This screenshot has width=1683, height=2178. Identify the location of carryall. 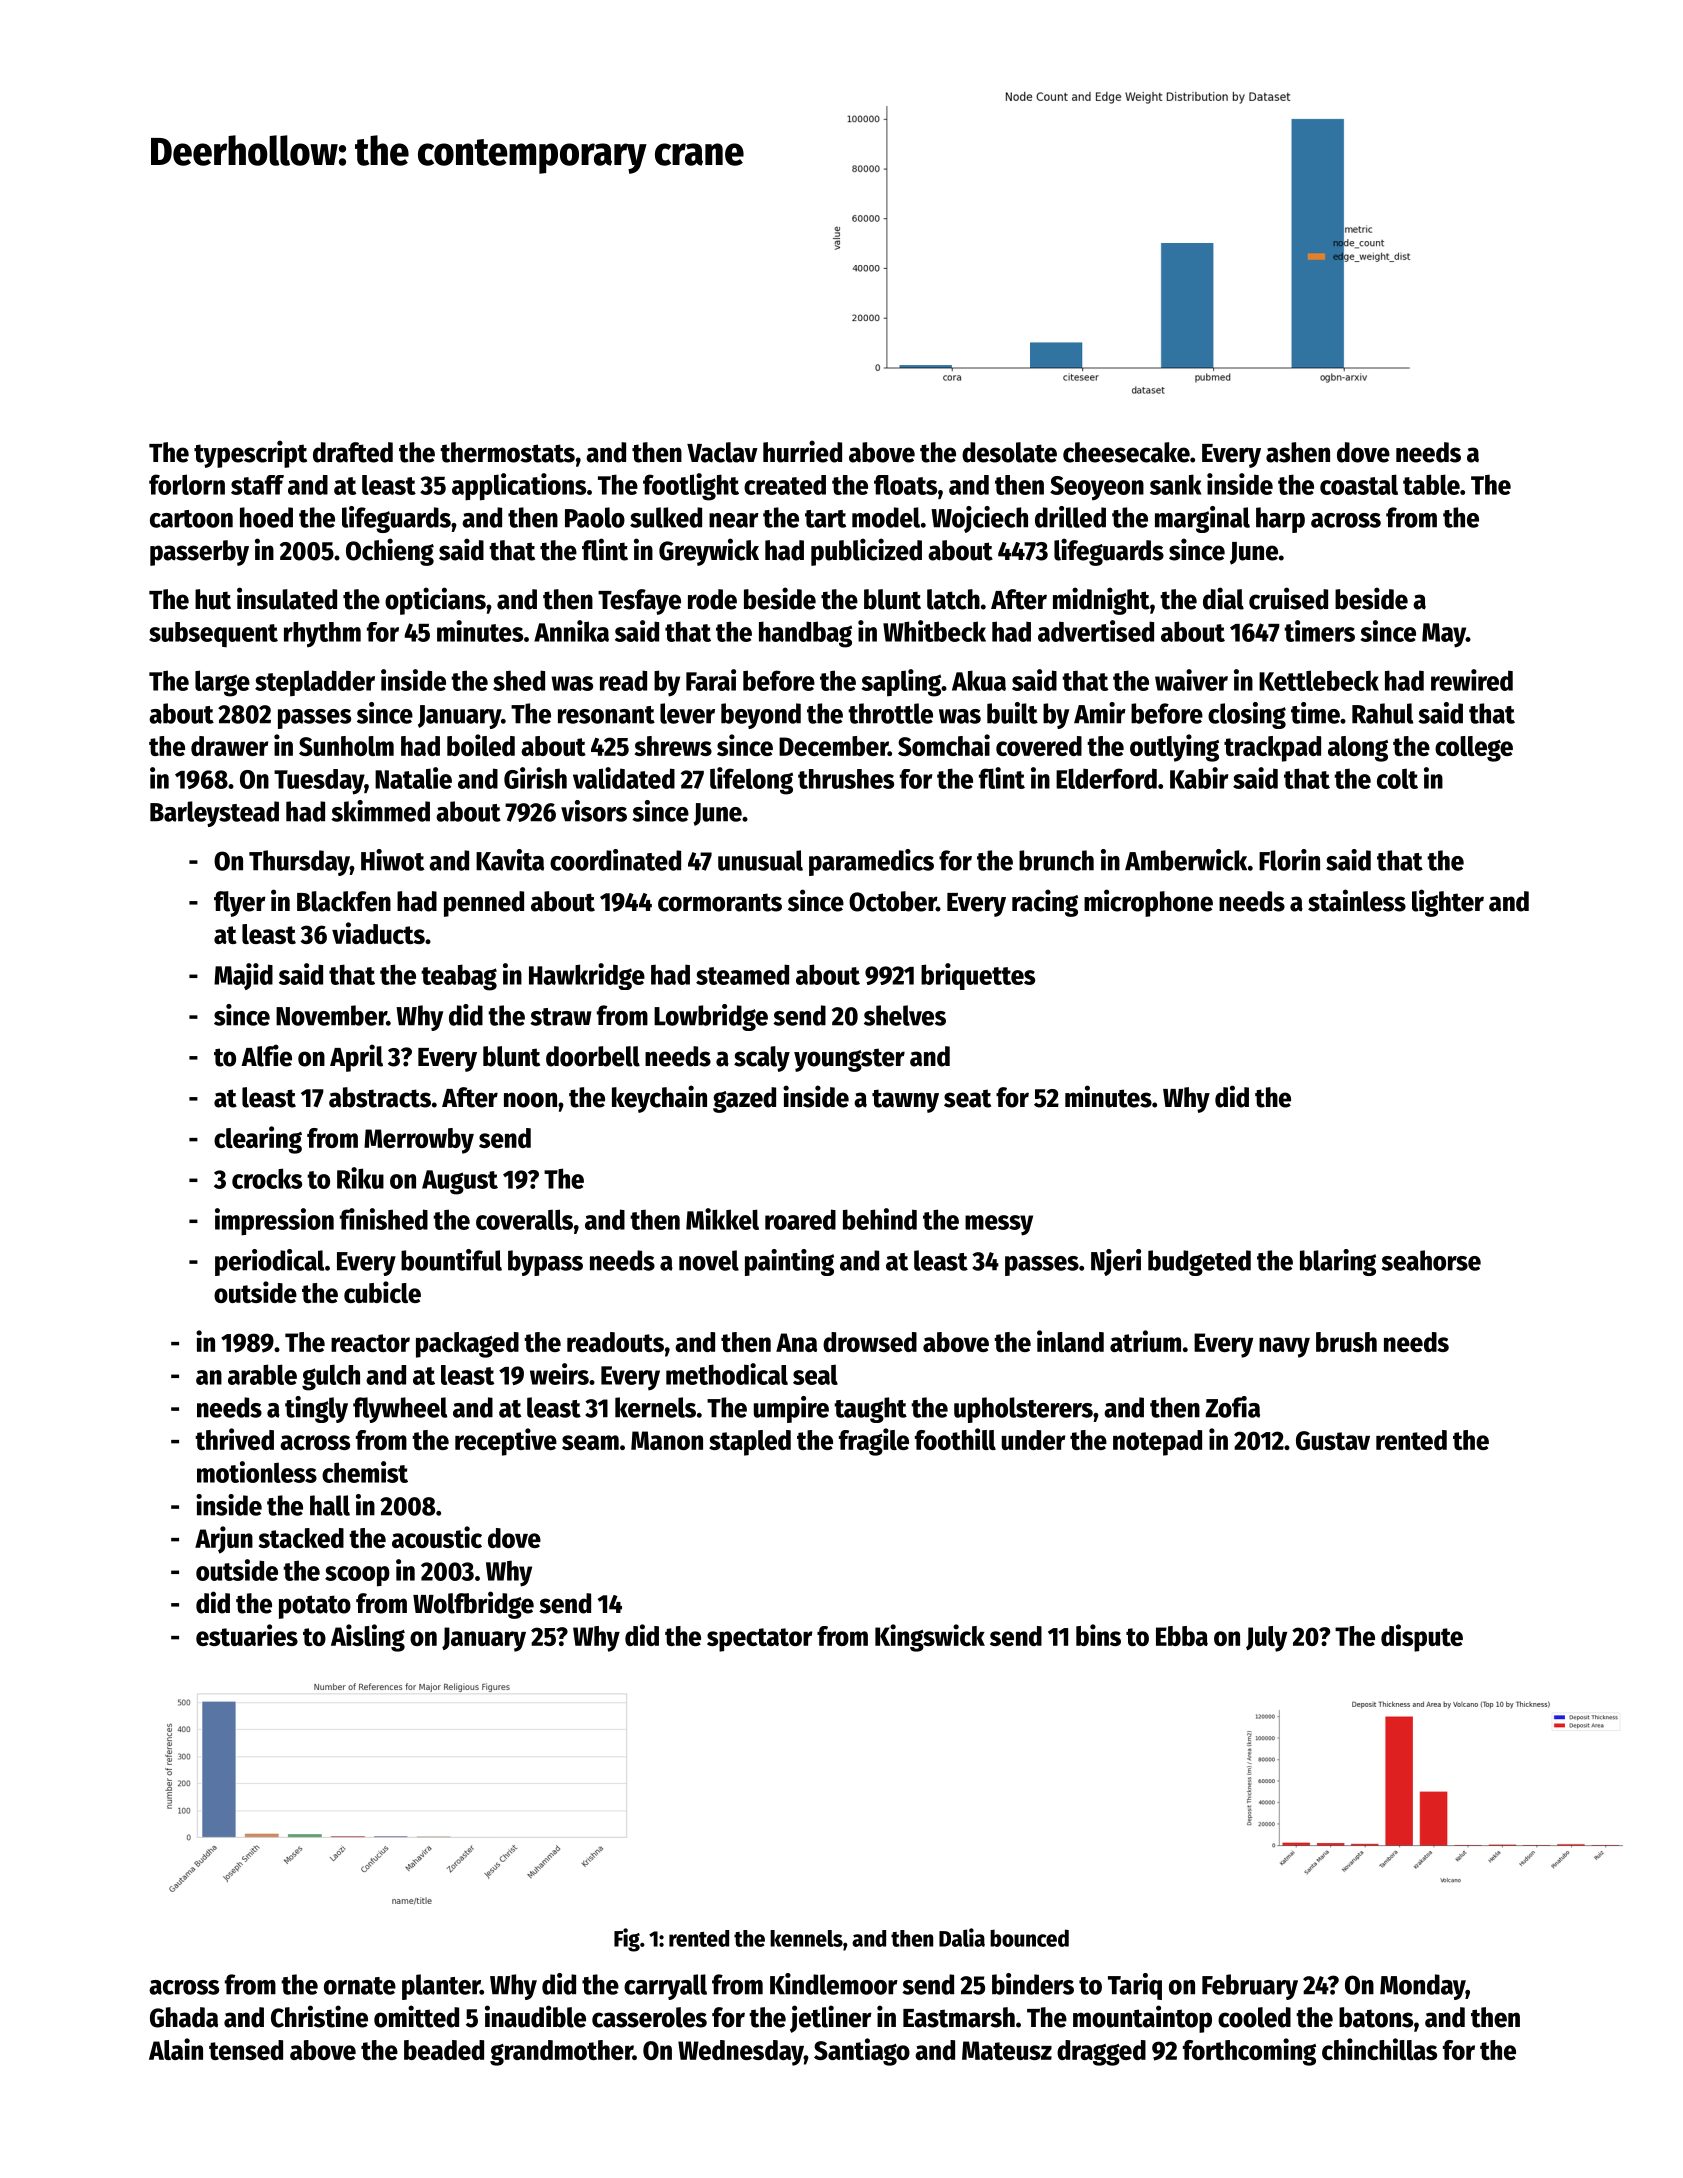
(665, 1987).
